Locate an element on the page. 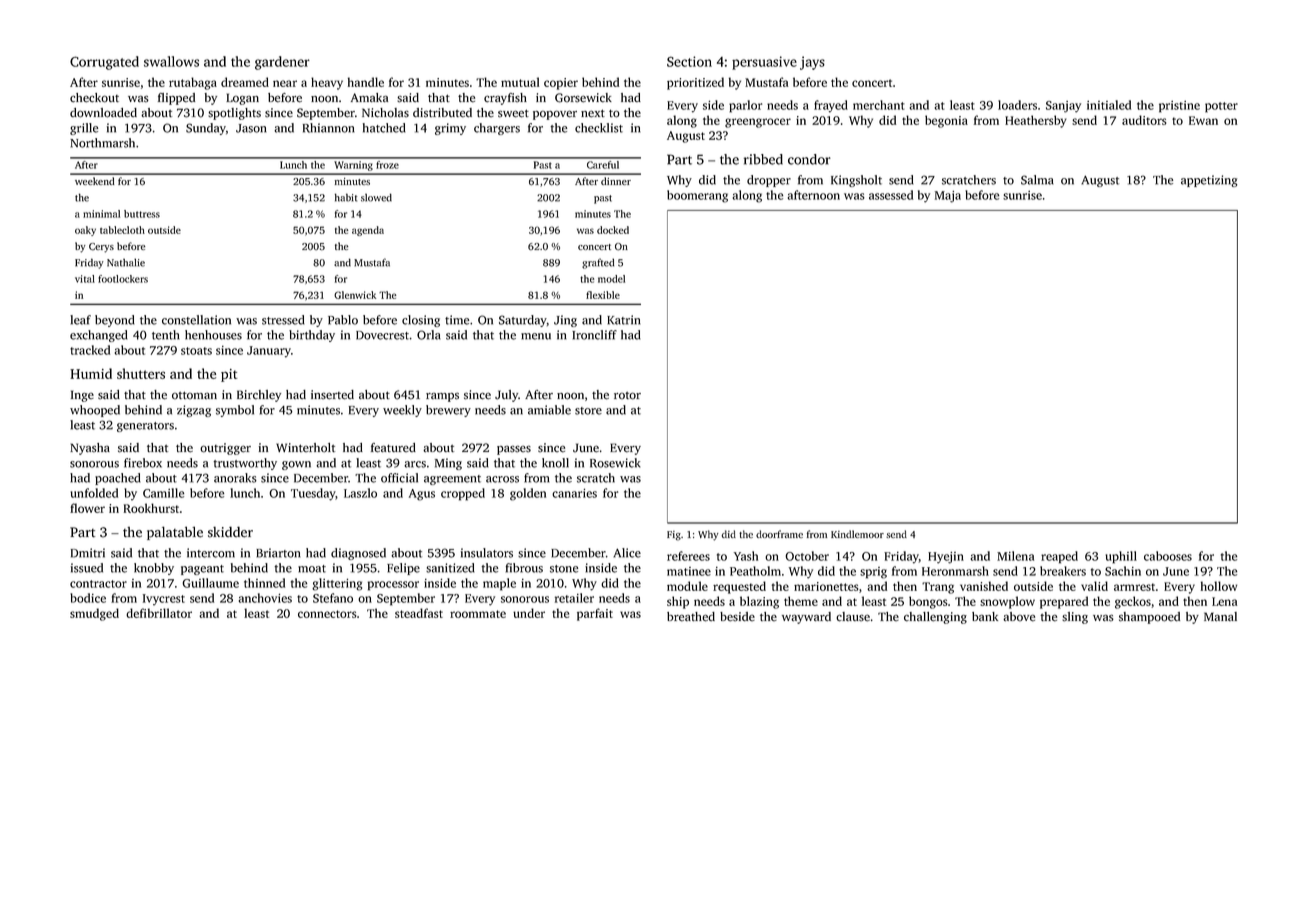 The image size is (1308, 924). Kindlemoor is located at coordinates (857, 534).
